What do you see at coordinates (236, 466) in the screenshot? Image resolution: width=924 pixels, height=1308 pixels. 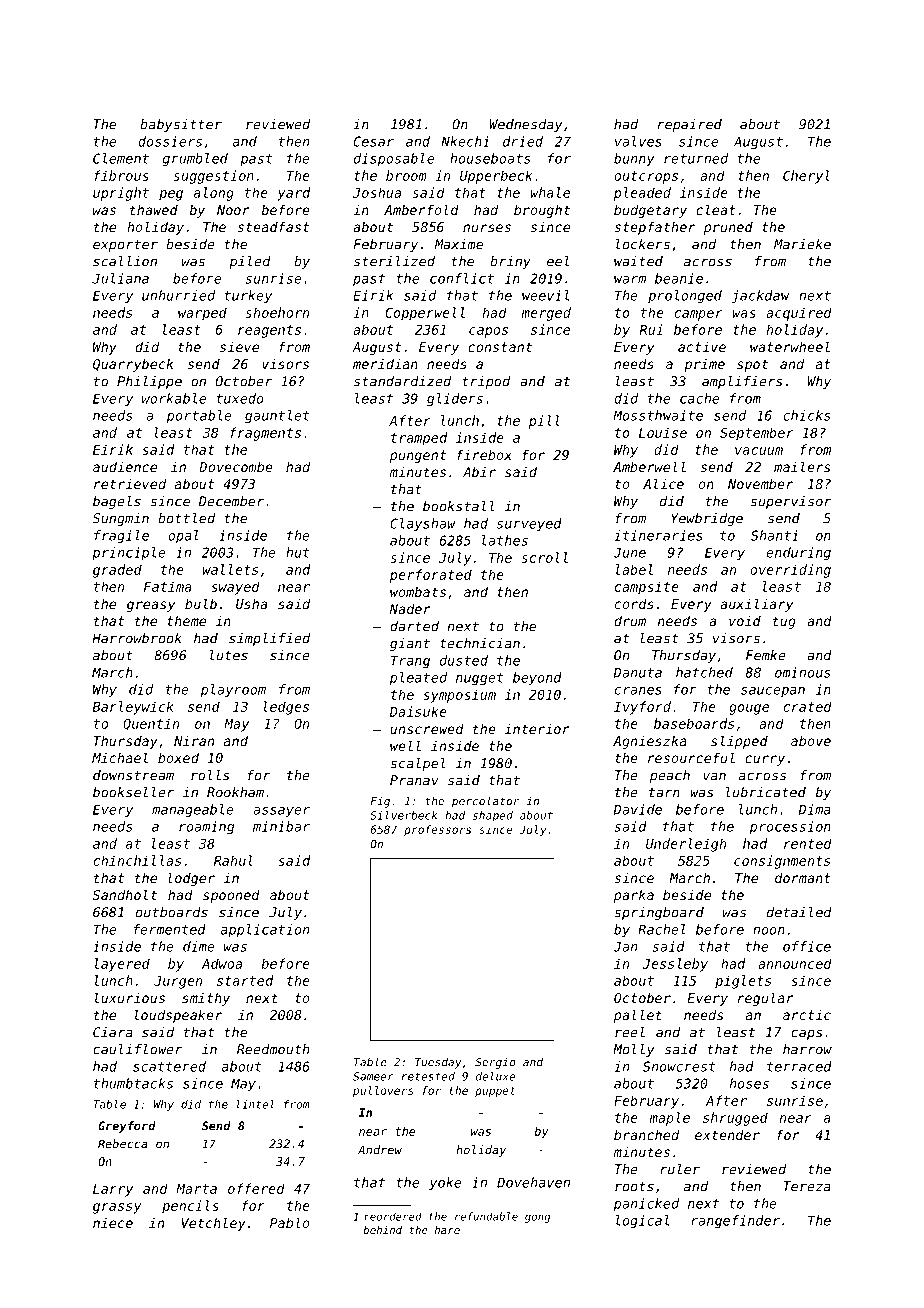 I see `Dovecombe` at bounding box center [236, 466].
